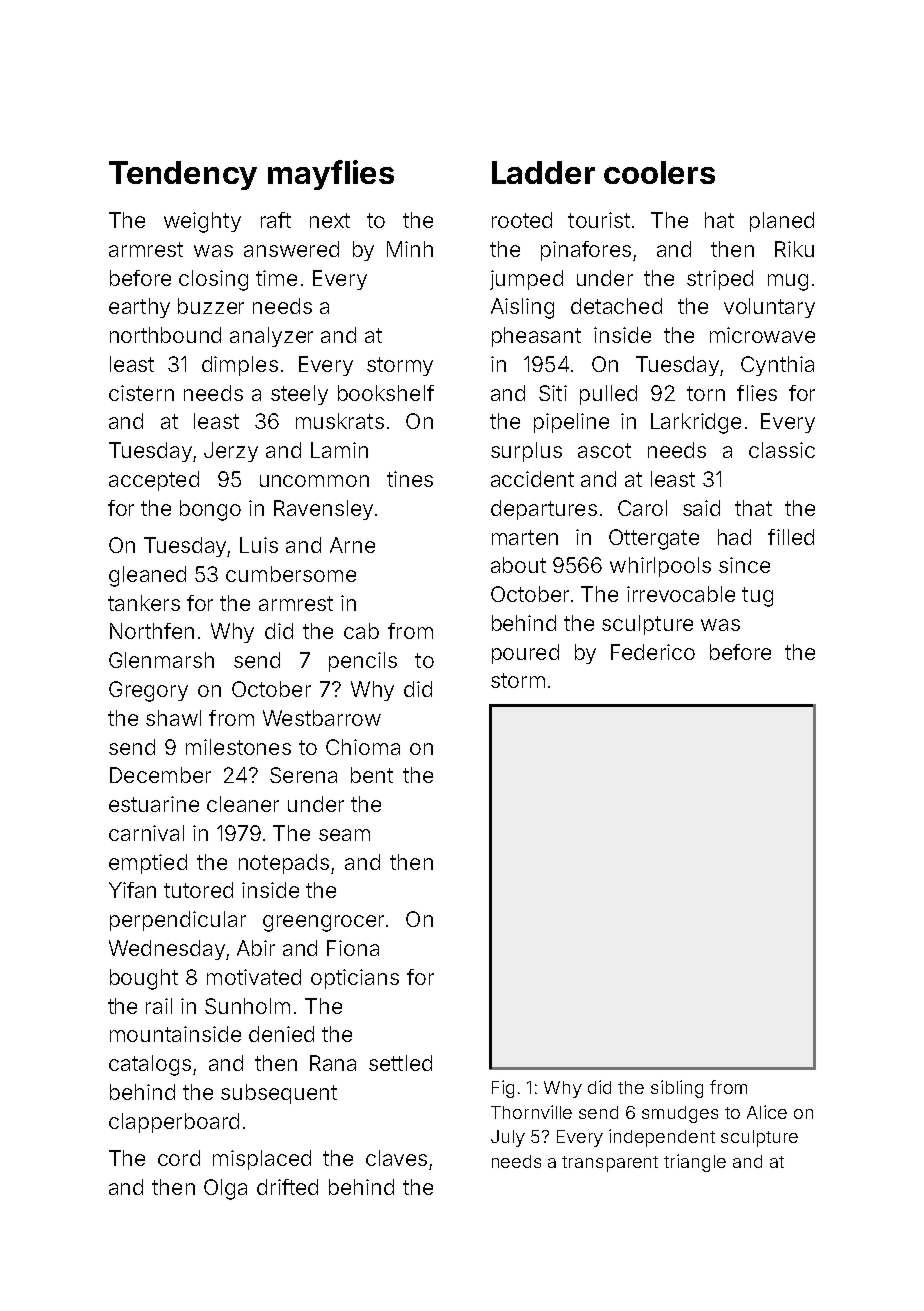 This screenshot has height=1311, width=924. Describe the element at coordinates (141, 393) in the screenshot. I see `cistern` at that location.
